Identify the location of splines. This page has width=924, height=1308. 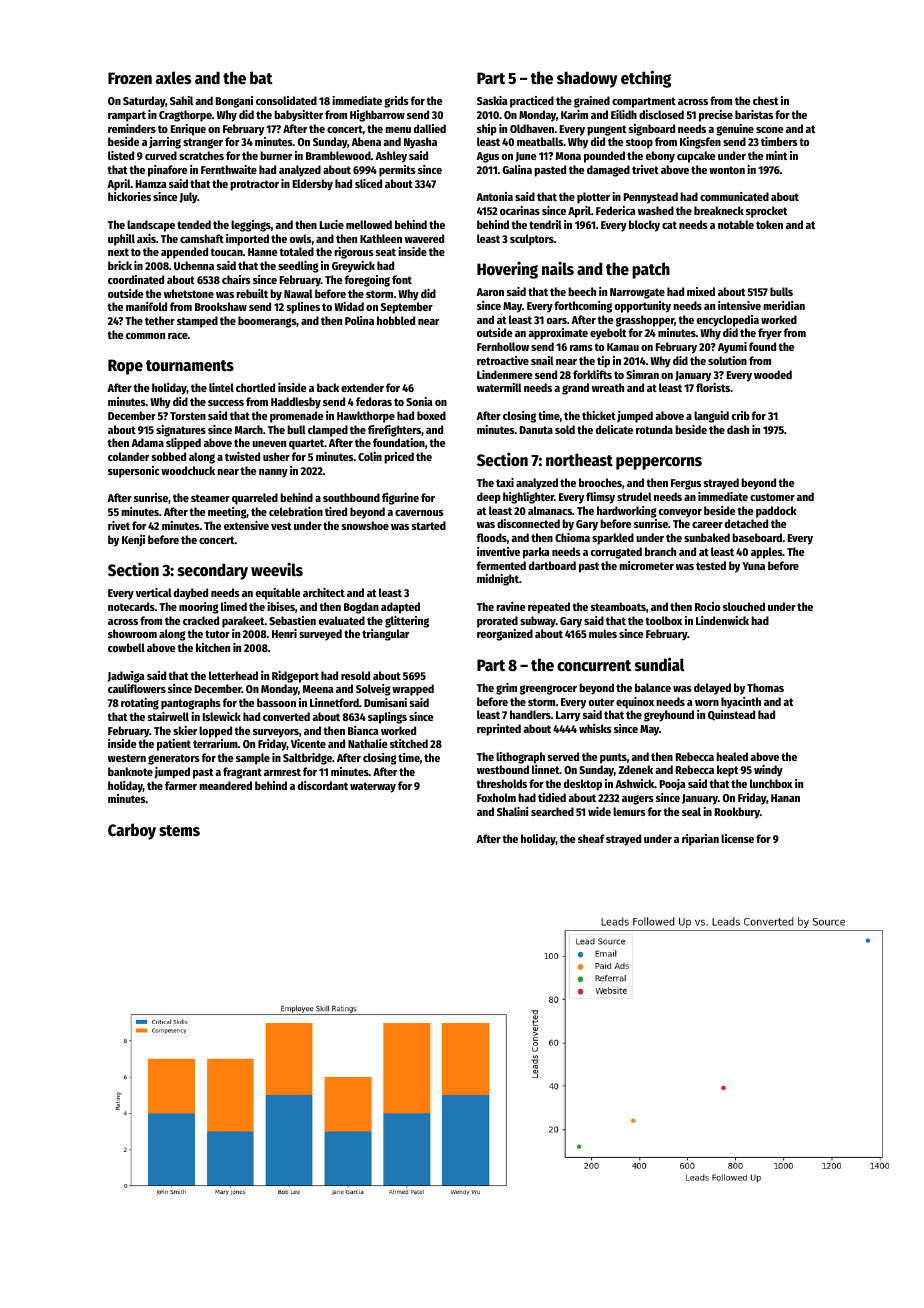
(303, 308).
